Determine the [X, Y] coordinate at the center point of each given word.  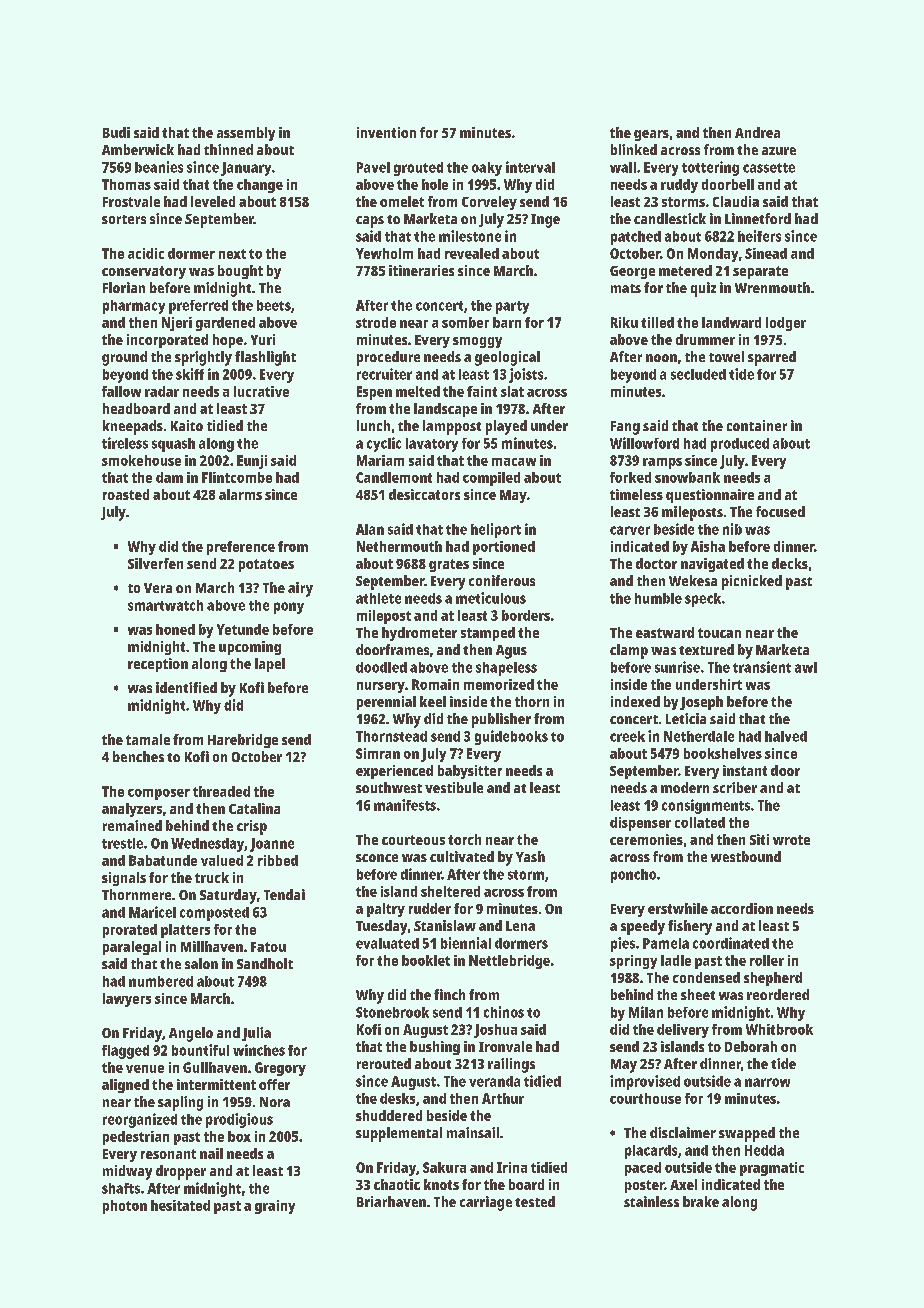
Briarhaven [391, 1201]
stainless [651, 1201]
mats [626, 288]
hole [435, 184]
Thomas [126, 184]
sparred [772, 358]
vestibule [454, 787]
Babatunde [163, 860]
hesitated [180, 1205]
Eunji [252, 462]
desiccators [424, 494]
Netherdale [699, 736]
